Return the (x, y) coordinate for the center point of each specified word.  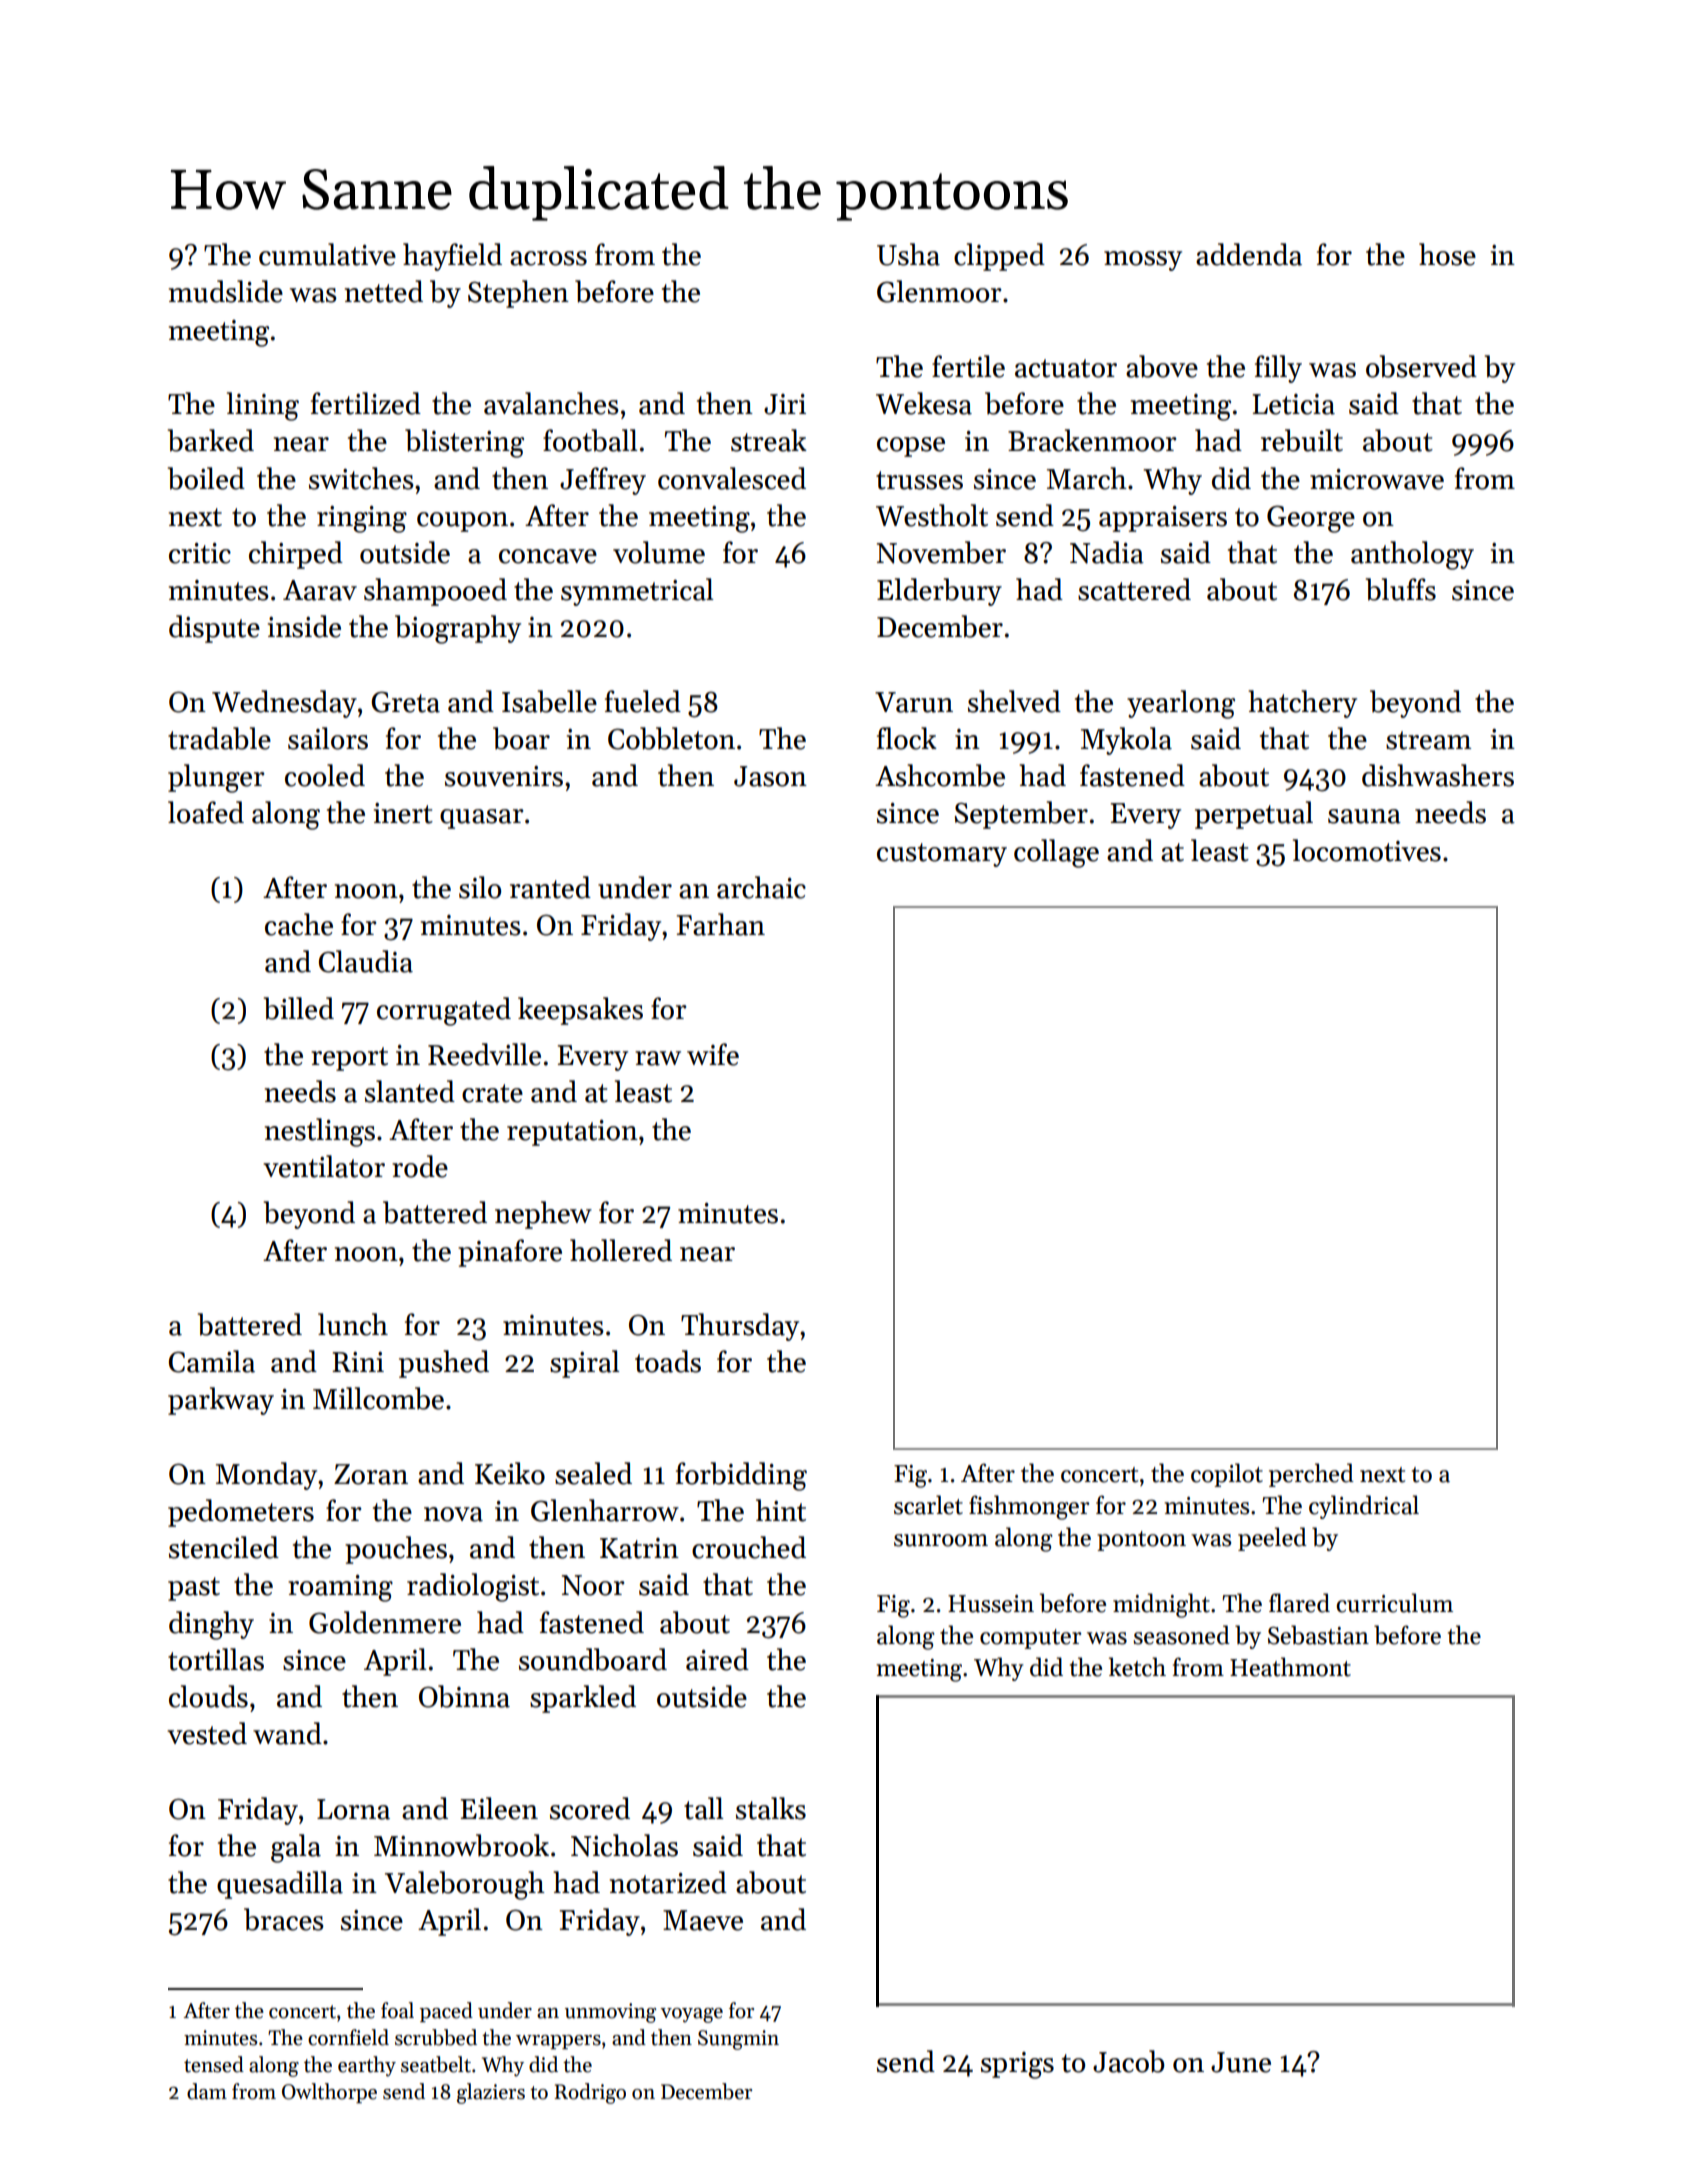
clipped (999, 257)
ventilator (324, 1166)
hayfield (452, 257)
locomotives (1367, 850)
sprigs (1017, 2065)
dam (207, 2091)
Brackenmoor (1092, 440)
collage (1056, 853)
